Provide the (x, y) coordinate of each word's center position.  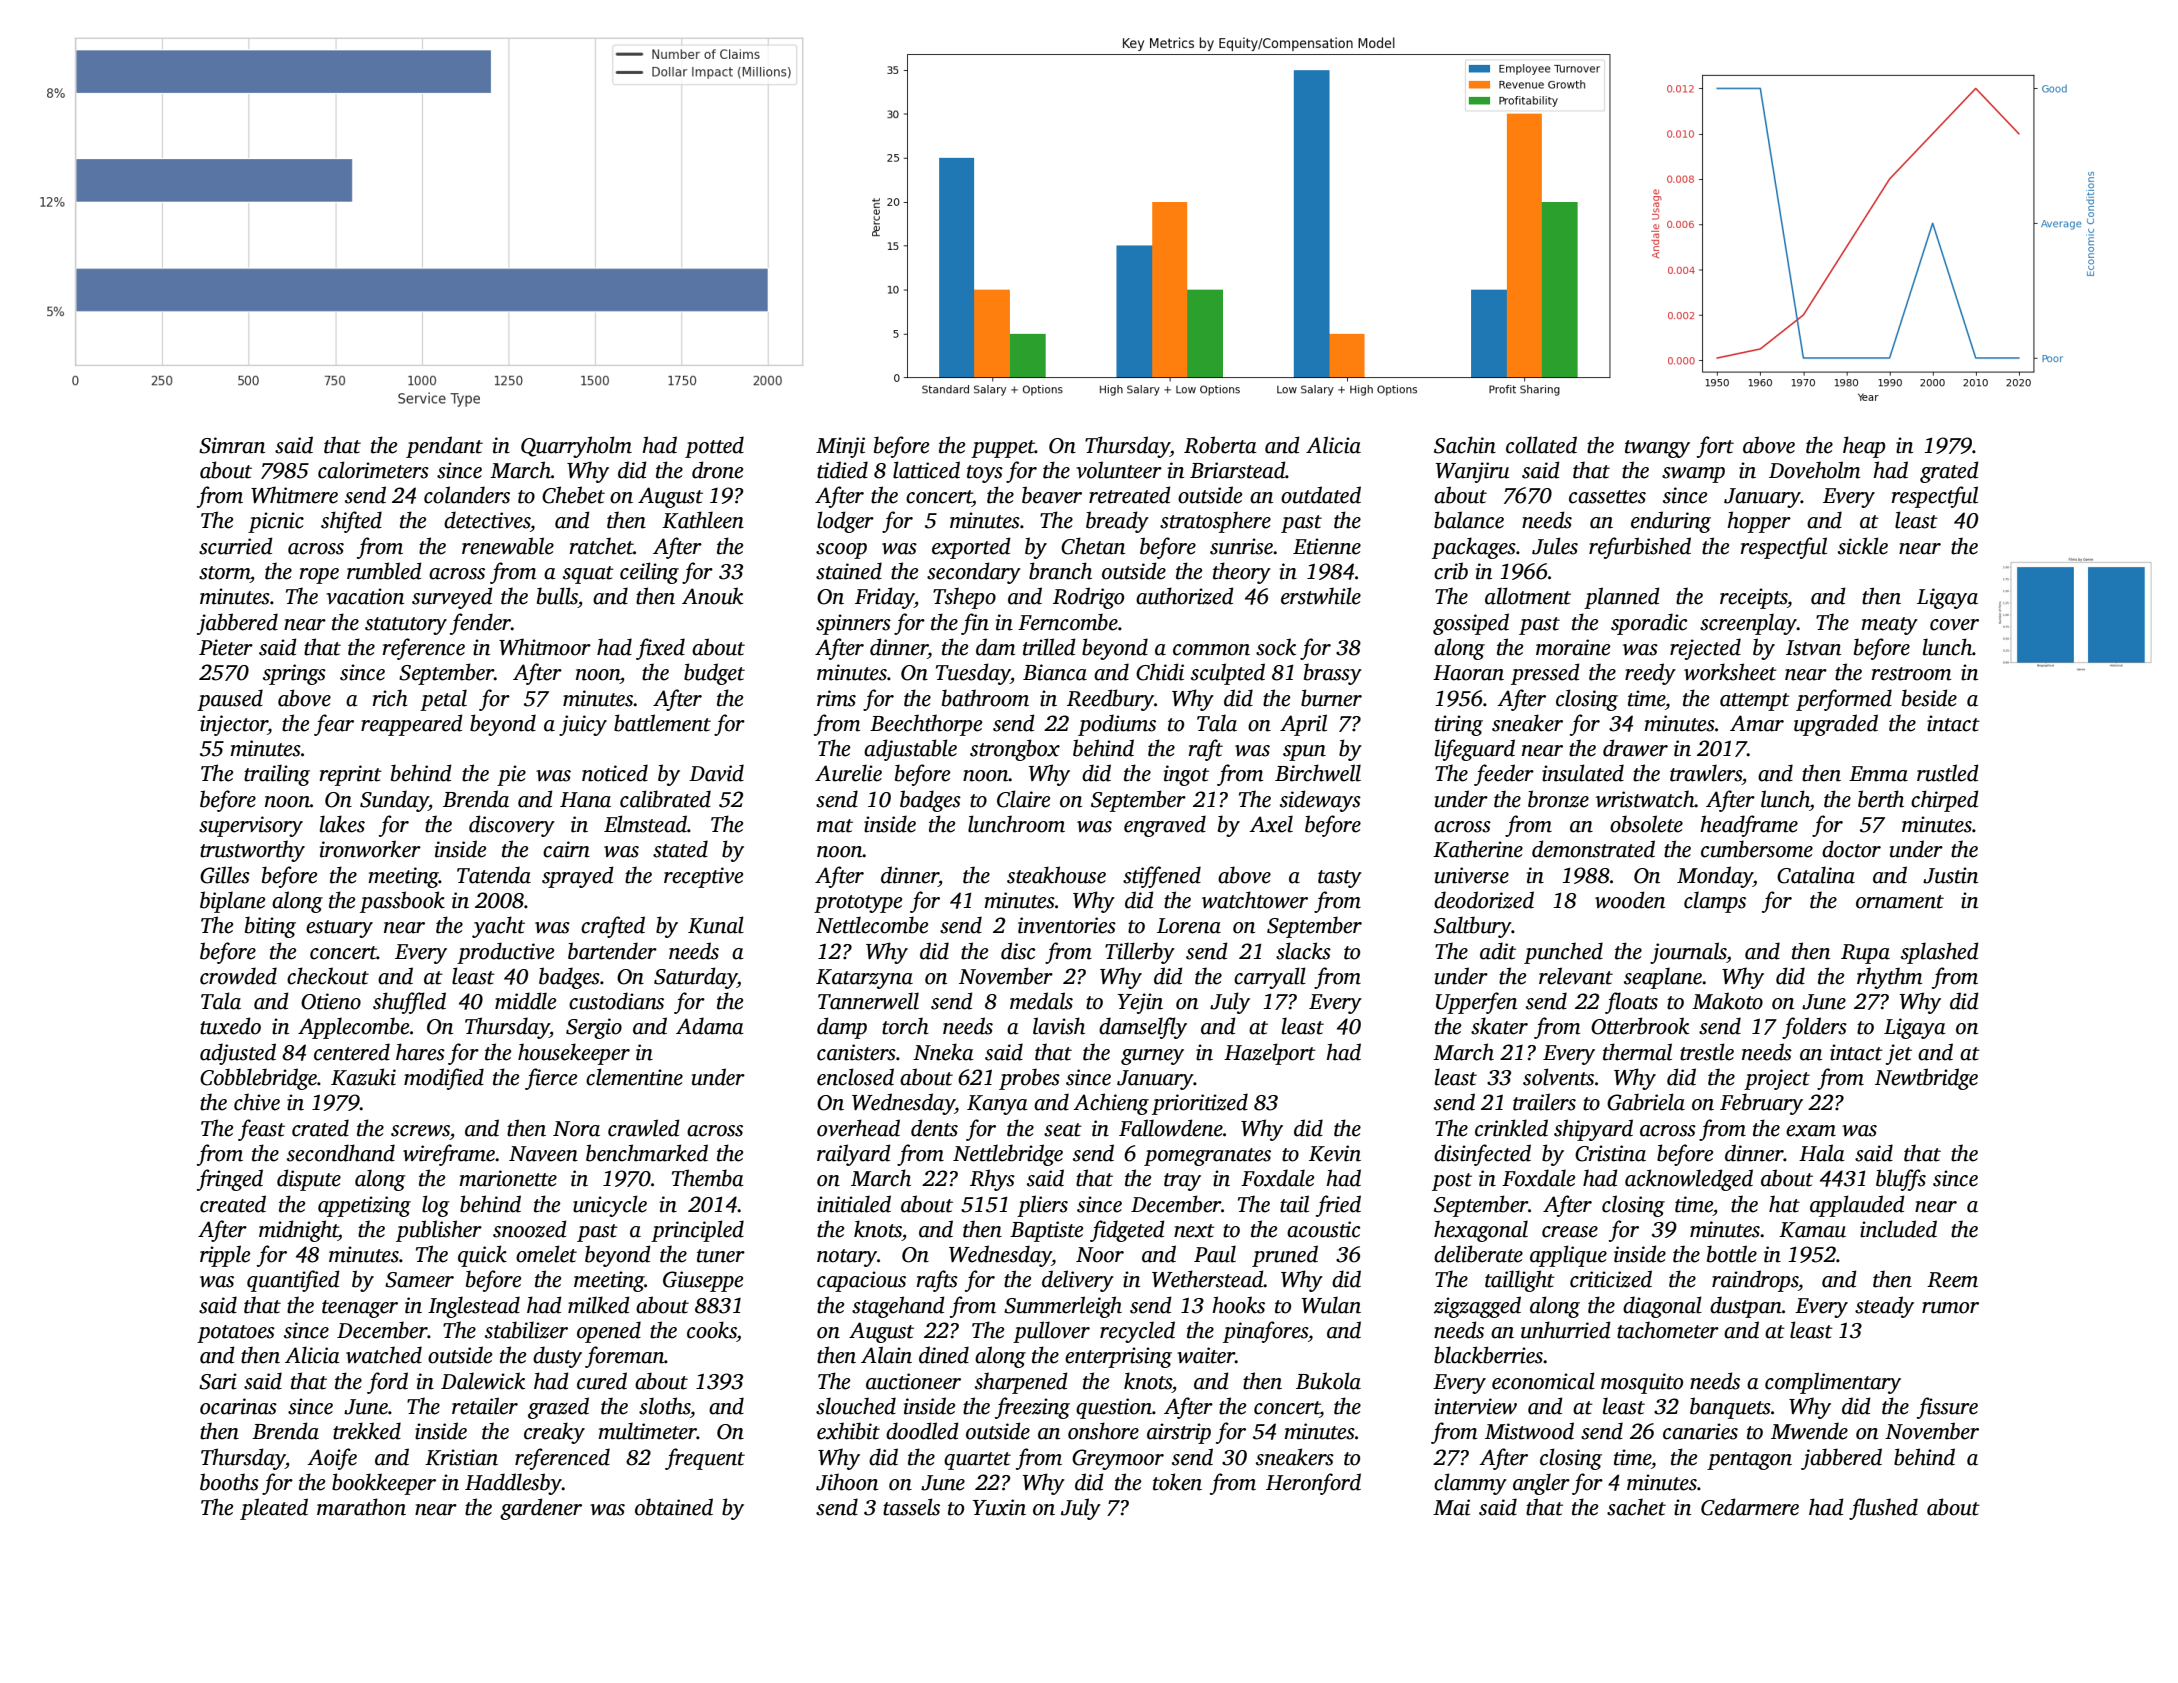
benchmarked (647, 1153)
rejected (1705, 649)
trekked (367, 1431)
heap (1864, 447)
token (1177, 1482)
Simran (232, 445)
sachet (1636, 1507)
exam (1811, 1131)
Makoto (1727, 1001)
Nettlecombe (872, 925)
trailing (277, 775)
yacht (498, 927)
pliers (1042, 1206)
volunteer (1119, 470)
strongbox (1015, 750)
